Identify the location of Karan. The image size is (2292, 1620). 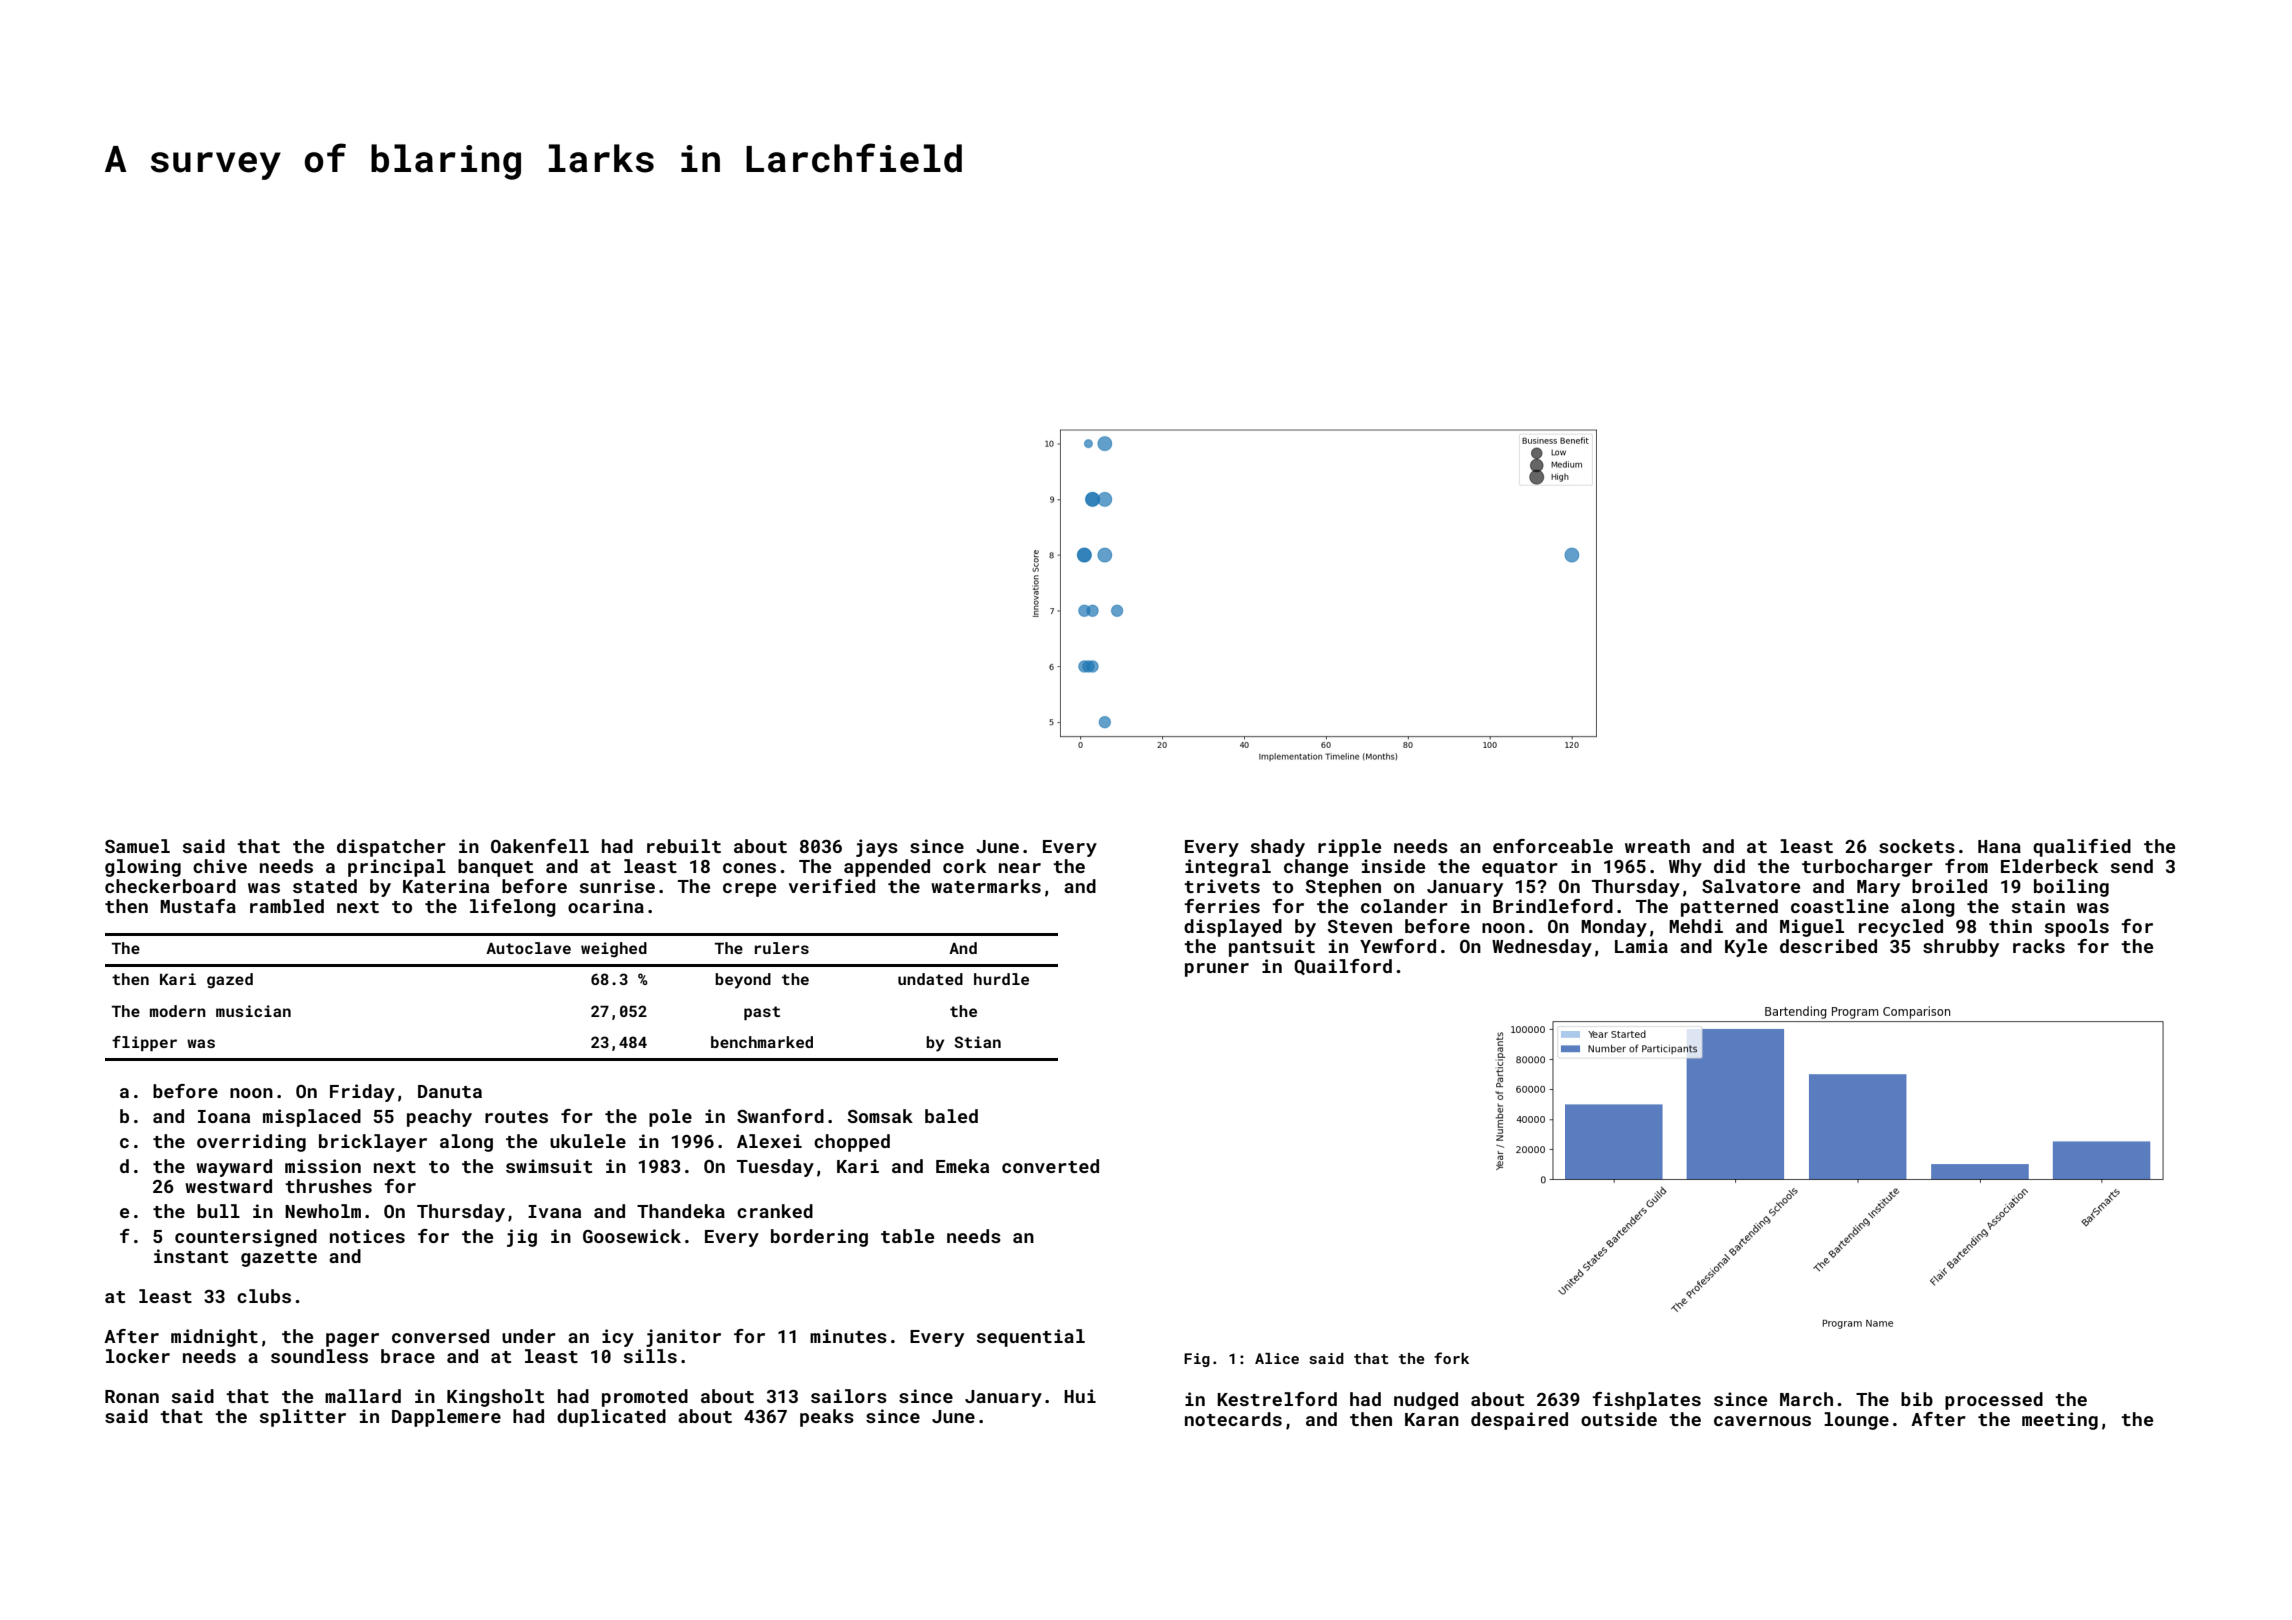
(1432, 1419).
